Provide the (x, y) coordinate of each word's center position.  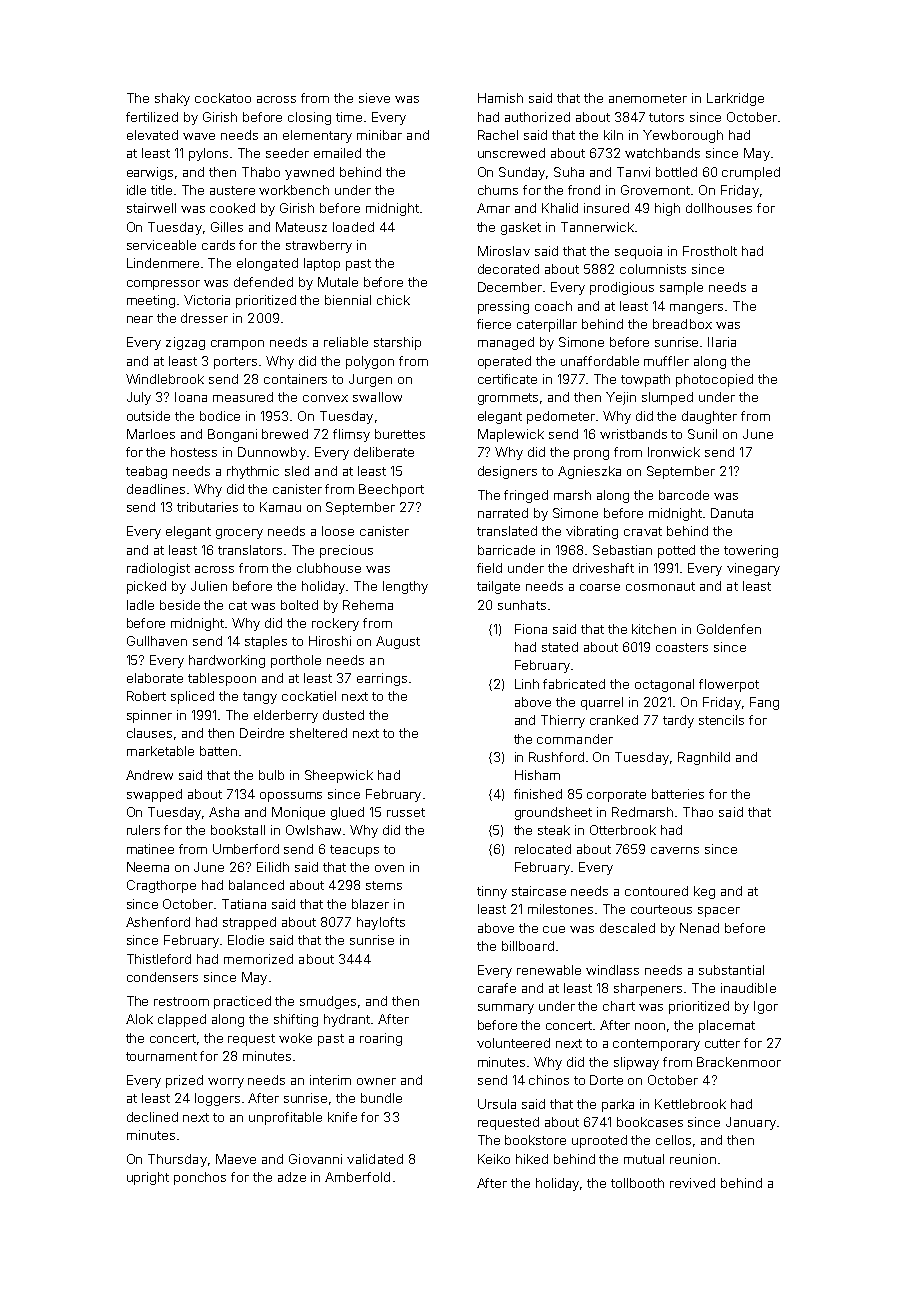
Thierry (563, 721)
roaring (381, 1039)
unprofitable (285, 1118)
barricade (506, 550)
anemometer (648, 98)
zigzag (185, 343)
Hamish (500, 98)
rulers (143, 830)
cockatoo (223, 98)
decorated (508, 269)
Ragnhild (704, 758)
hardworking (227, 661)
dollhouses (719, 208)
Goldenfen (729, 629)
